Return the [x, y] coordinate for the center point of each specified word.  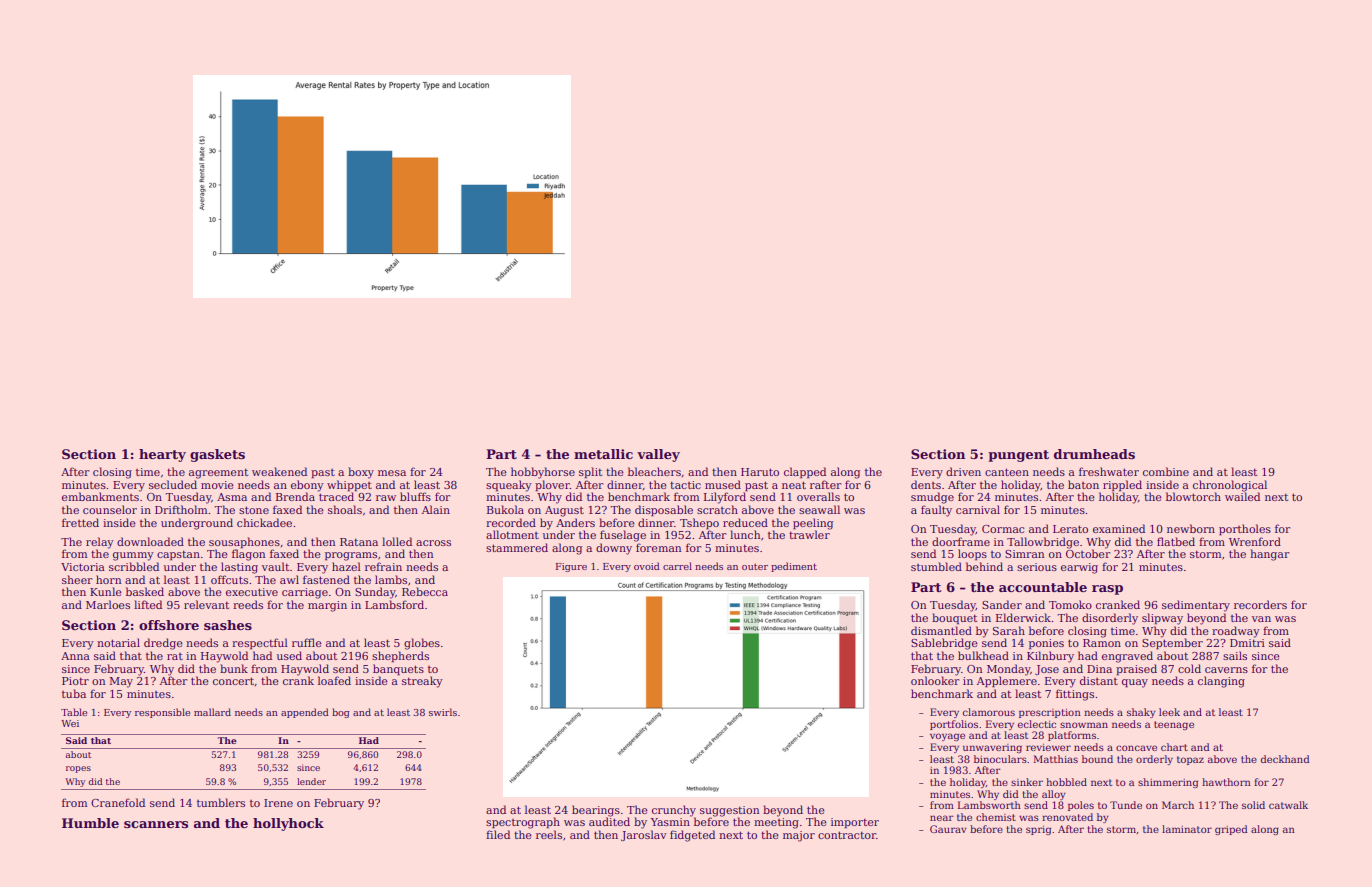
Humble [90, 823]
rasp [1107, 590]
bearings [596, 811]
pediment [794, 567]
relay [100, 543]
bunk [234, 668]
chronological [1230, 486]
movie [217, 485]
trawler [809, 534]
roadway [1236, 632]
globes [422, 644]
